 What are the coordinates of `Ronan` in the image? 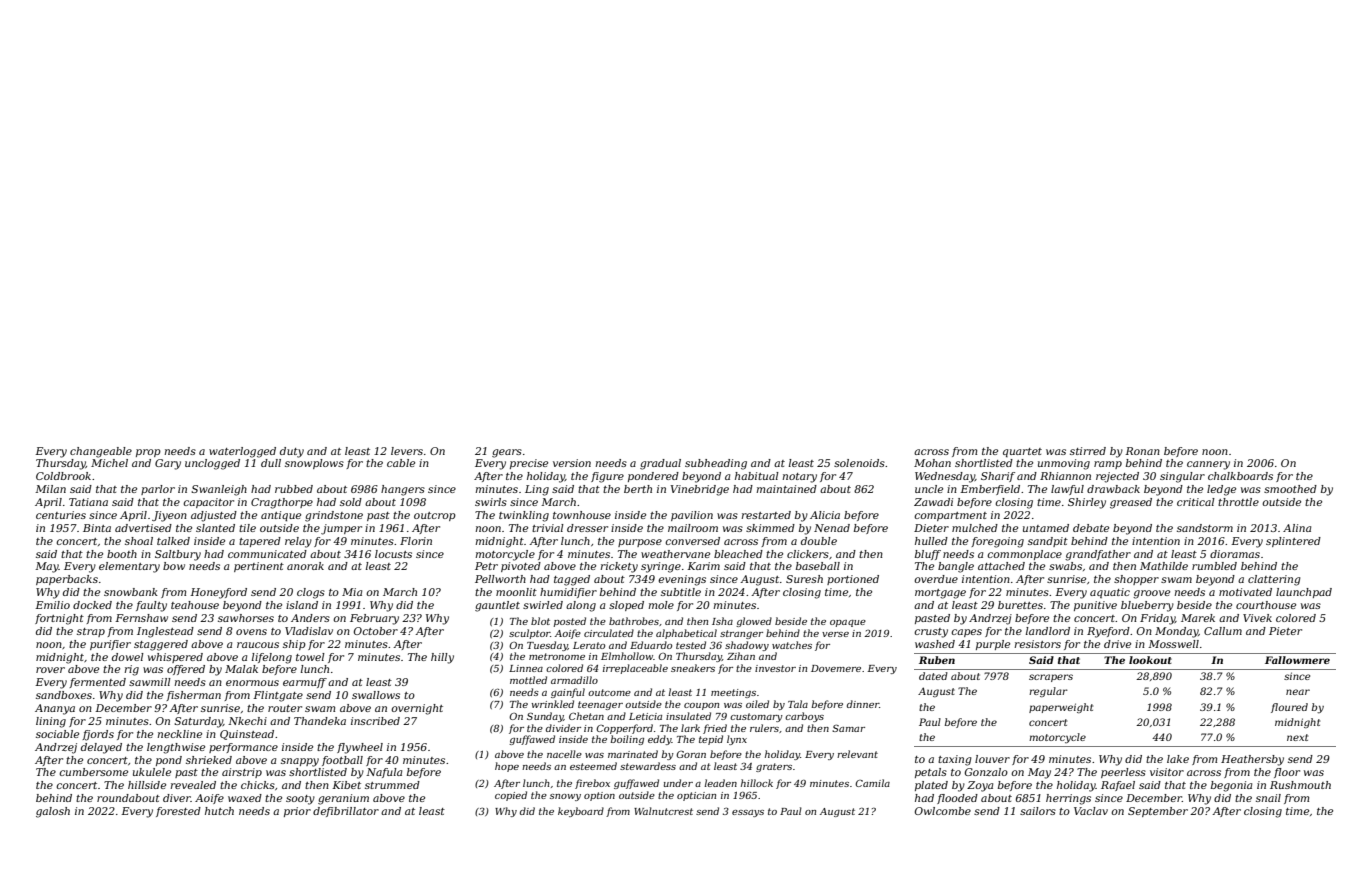 It's located at (1142, 451).
